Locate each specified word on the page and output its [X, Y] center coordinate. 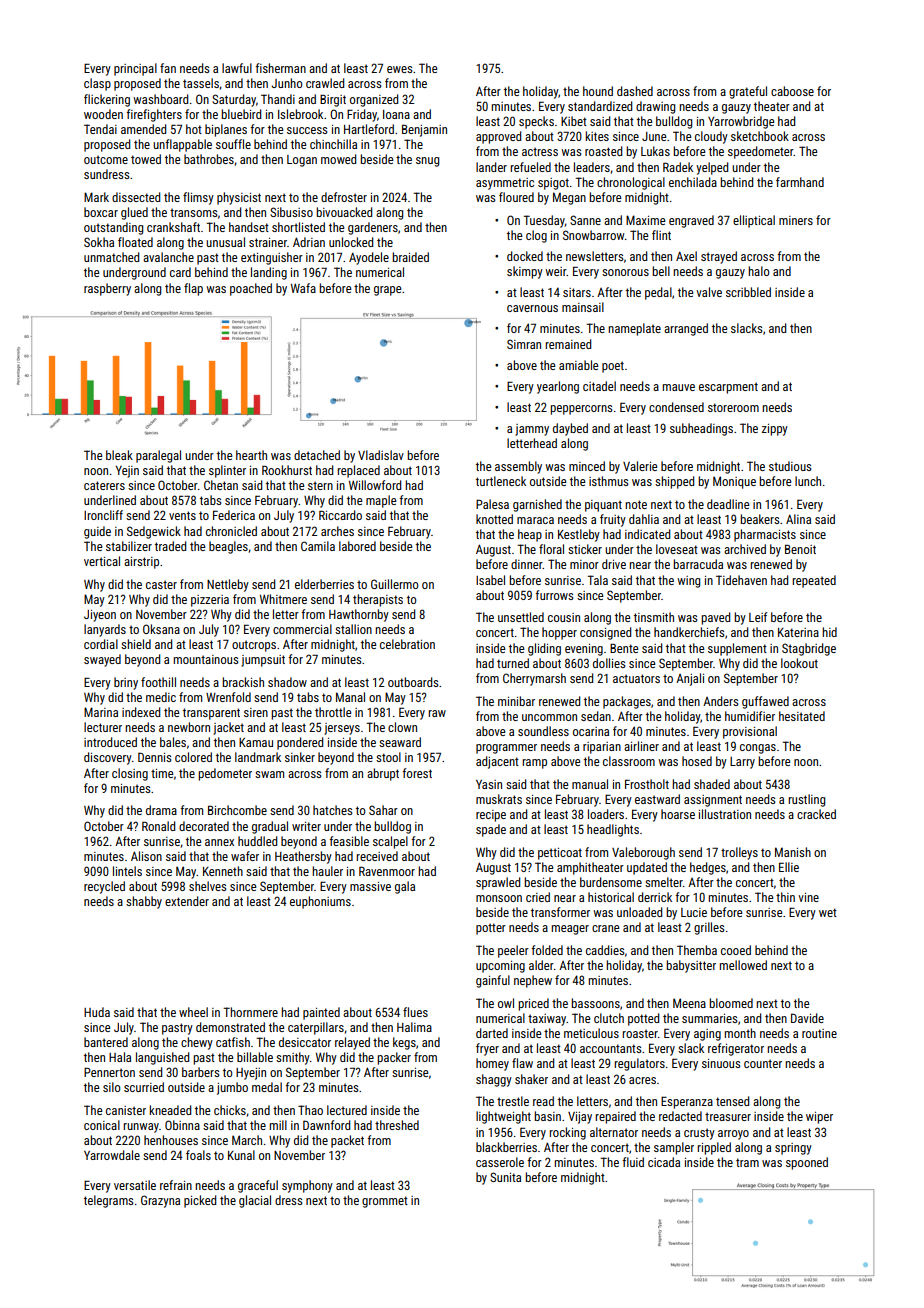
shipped [674, 482]
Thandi [278, 99]
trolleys [739, 853]
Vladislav [381, 455]
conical [102, 1125]
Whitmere [283, 599]
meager [570, 930]
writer [306, 826]
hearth [251, 455]
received [377, 856]
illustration [725, 814]
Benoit [800, 549]
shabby [144, 902]
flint [661, 235]
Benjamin [424, 130]
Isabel [490, 580]
